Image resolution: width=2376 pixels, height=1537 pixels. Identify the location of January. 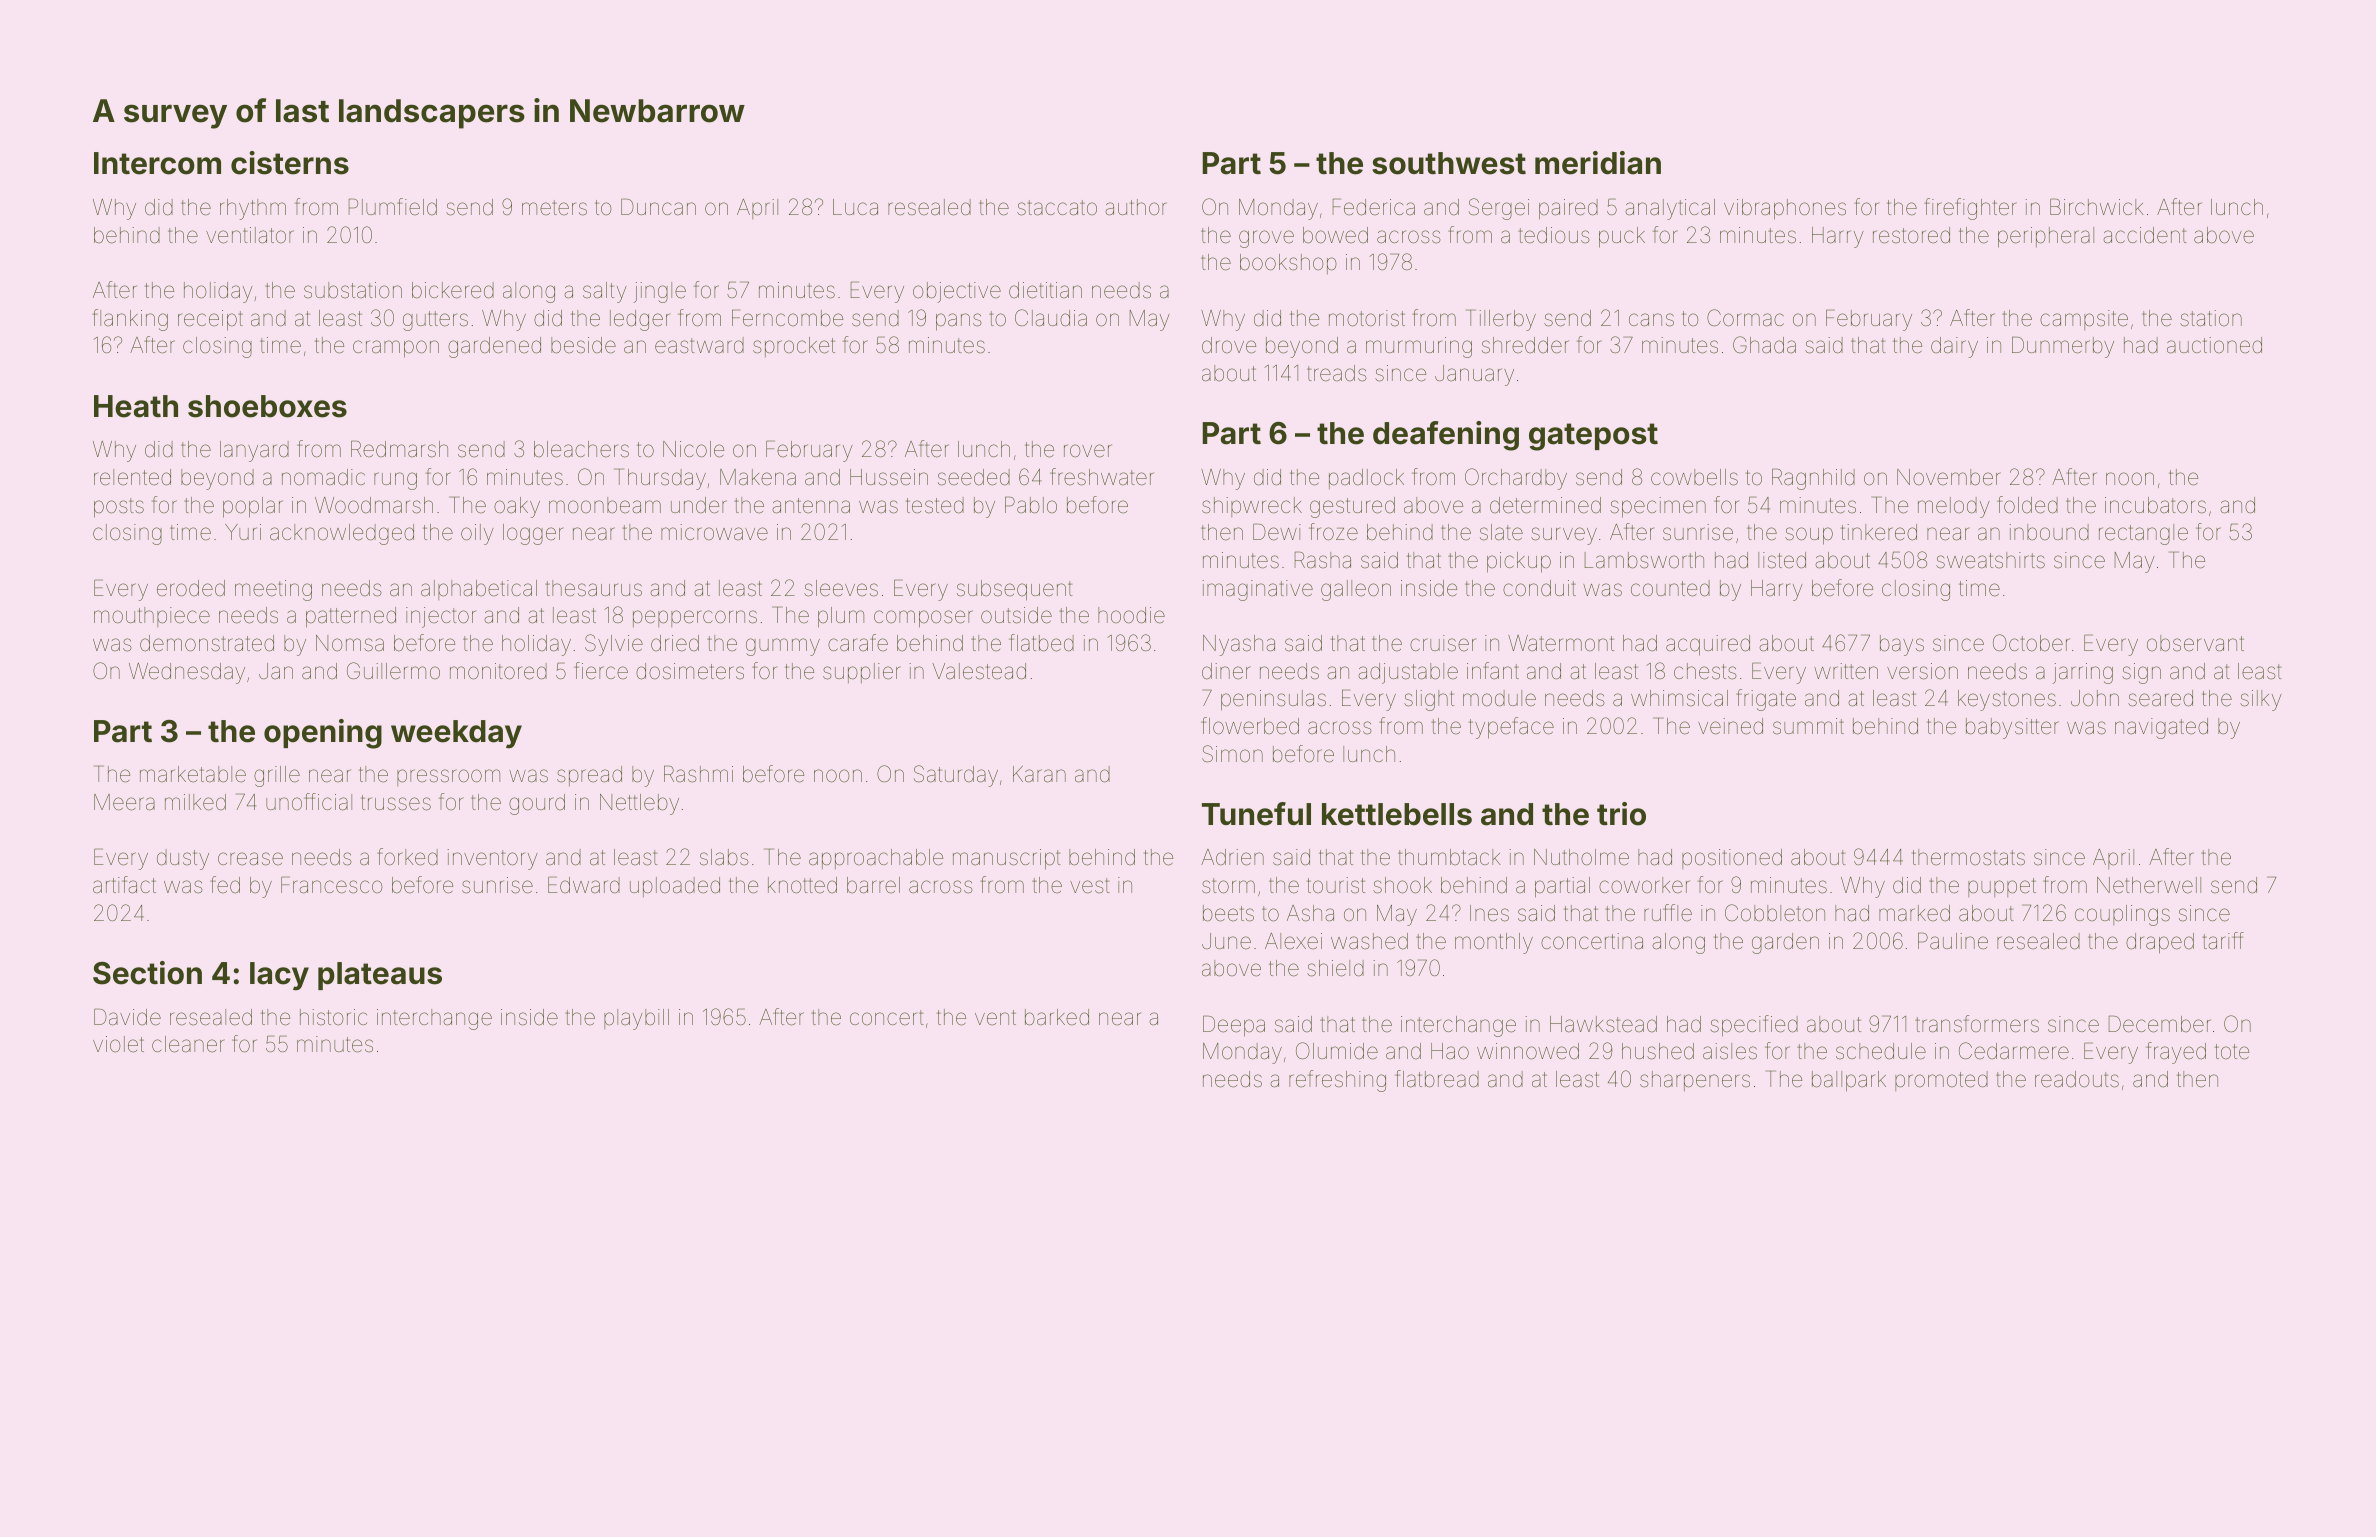
(1474, 375).
